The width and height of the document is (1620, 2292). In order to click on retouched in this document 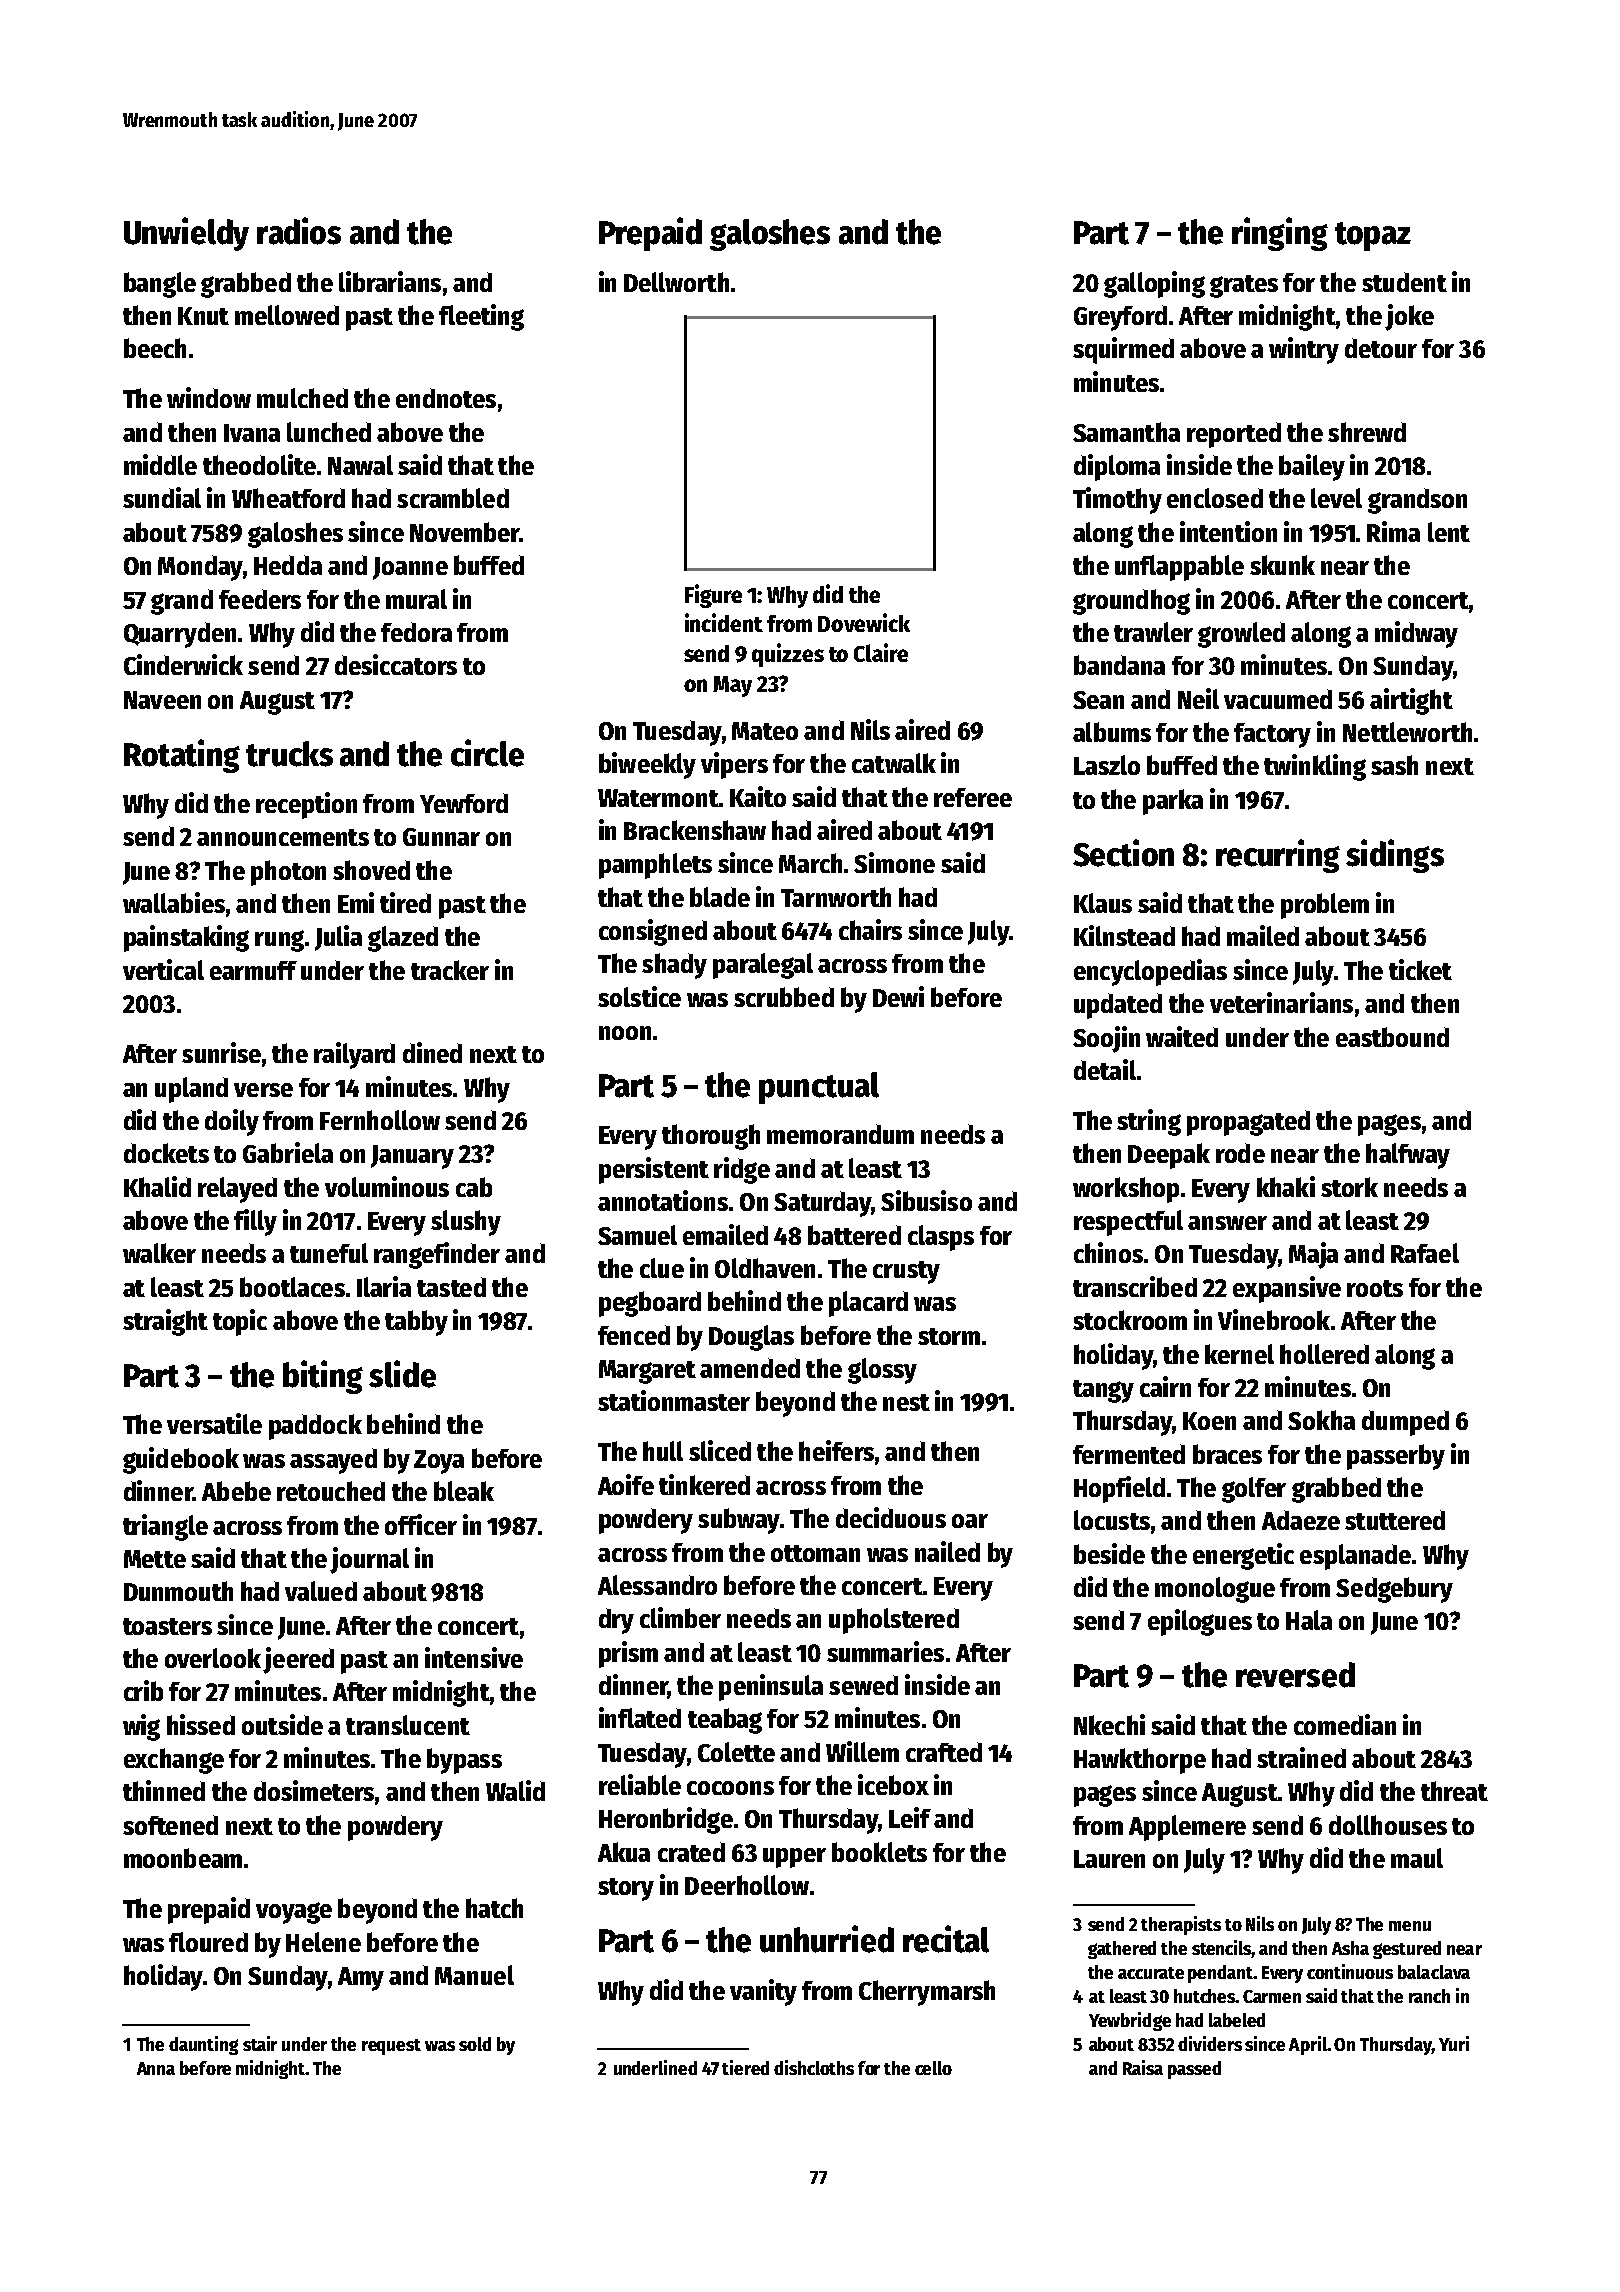, I will do `click(331, 1491)`.
